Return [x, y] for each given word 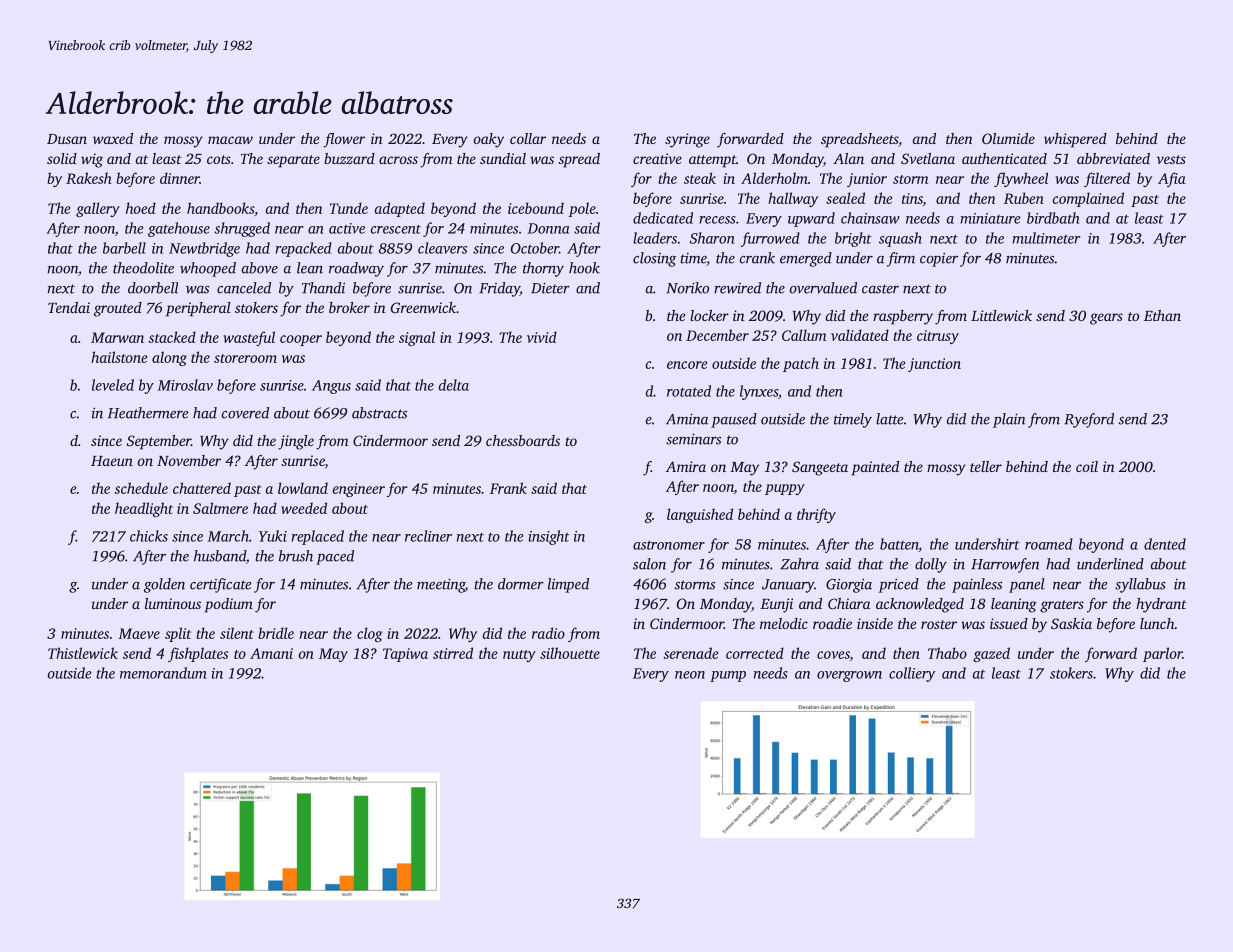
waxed [113, 138]
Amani [271, 653]
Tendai [69, 307]
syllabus [1140, 585]
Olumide [1008, 138]
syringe [687, 140]
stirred [453, 653]
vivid [542, 337]
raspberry [903, 317]
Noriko [687, 288]
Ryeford [1089, 420]
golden [164, 585]
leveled [113, 385]
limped [568, 585]
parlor [1162, 654]
